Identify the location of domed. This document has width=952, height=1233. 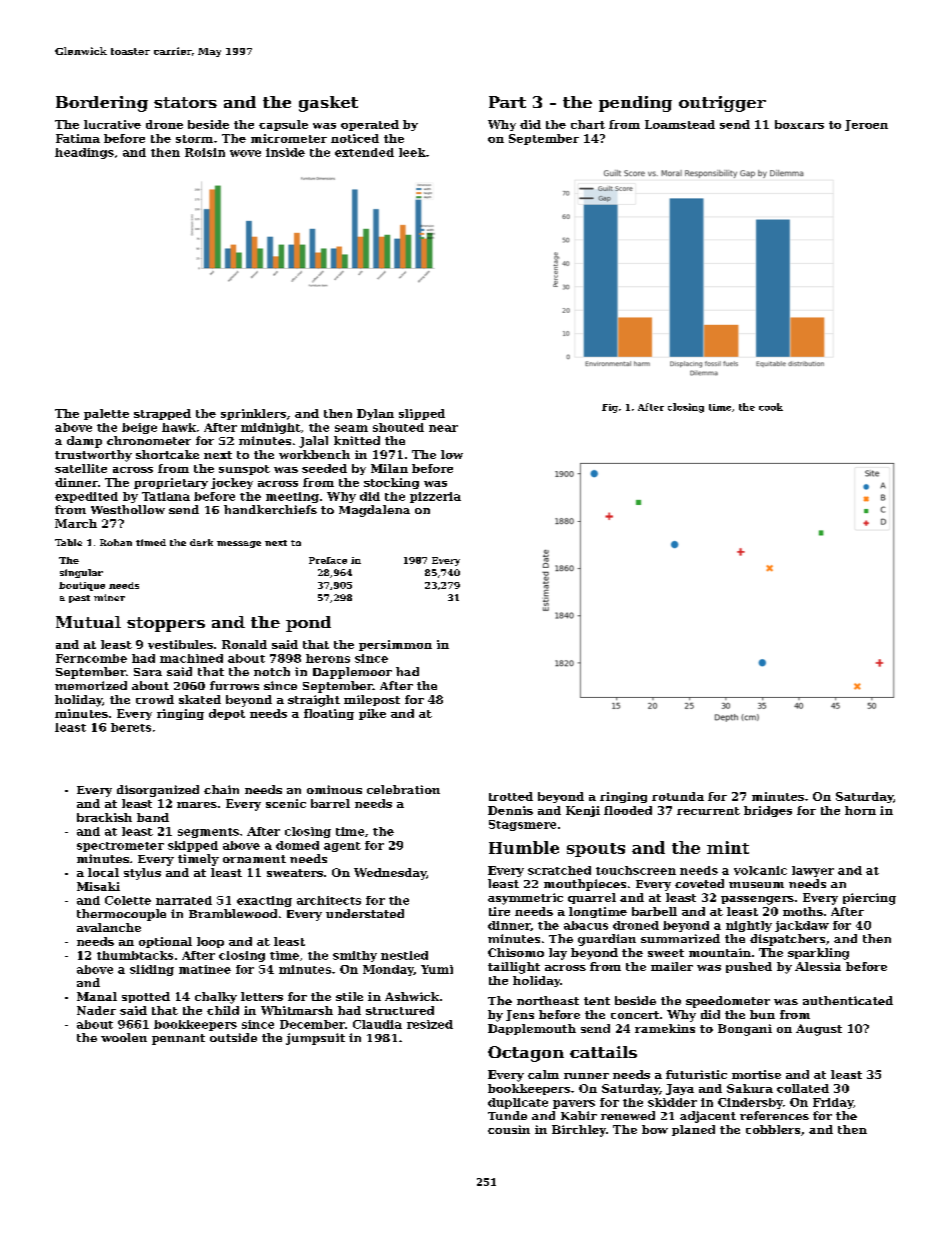
(297, 845).
